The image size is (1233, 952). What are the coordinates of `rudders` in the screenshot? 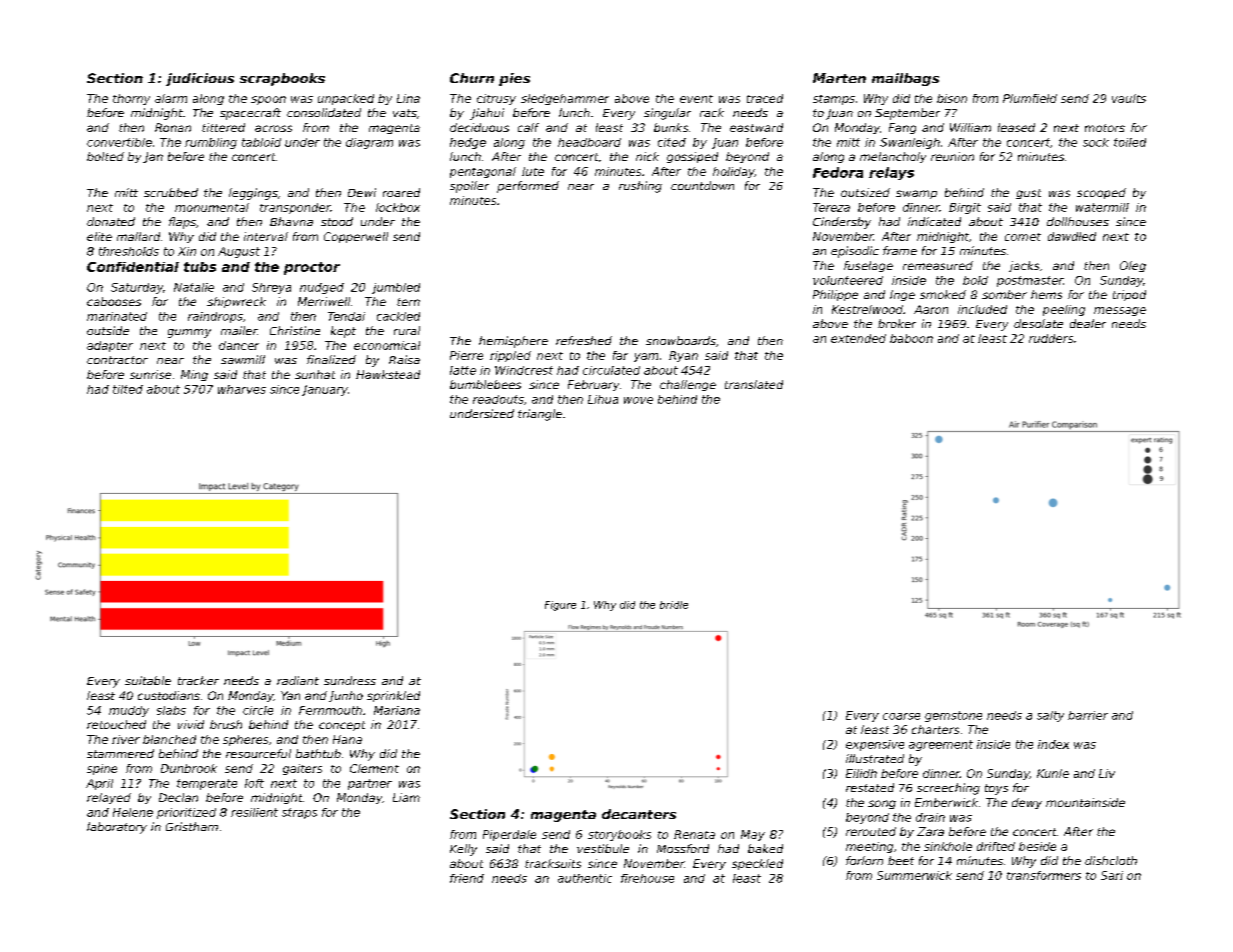 It's located at (1051, 338).
